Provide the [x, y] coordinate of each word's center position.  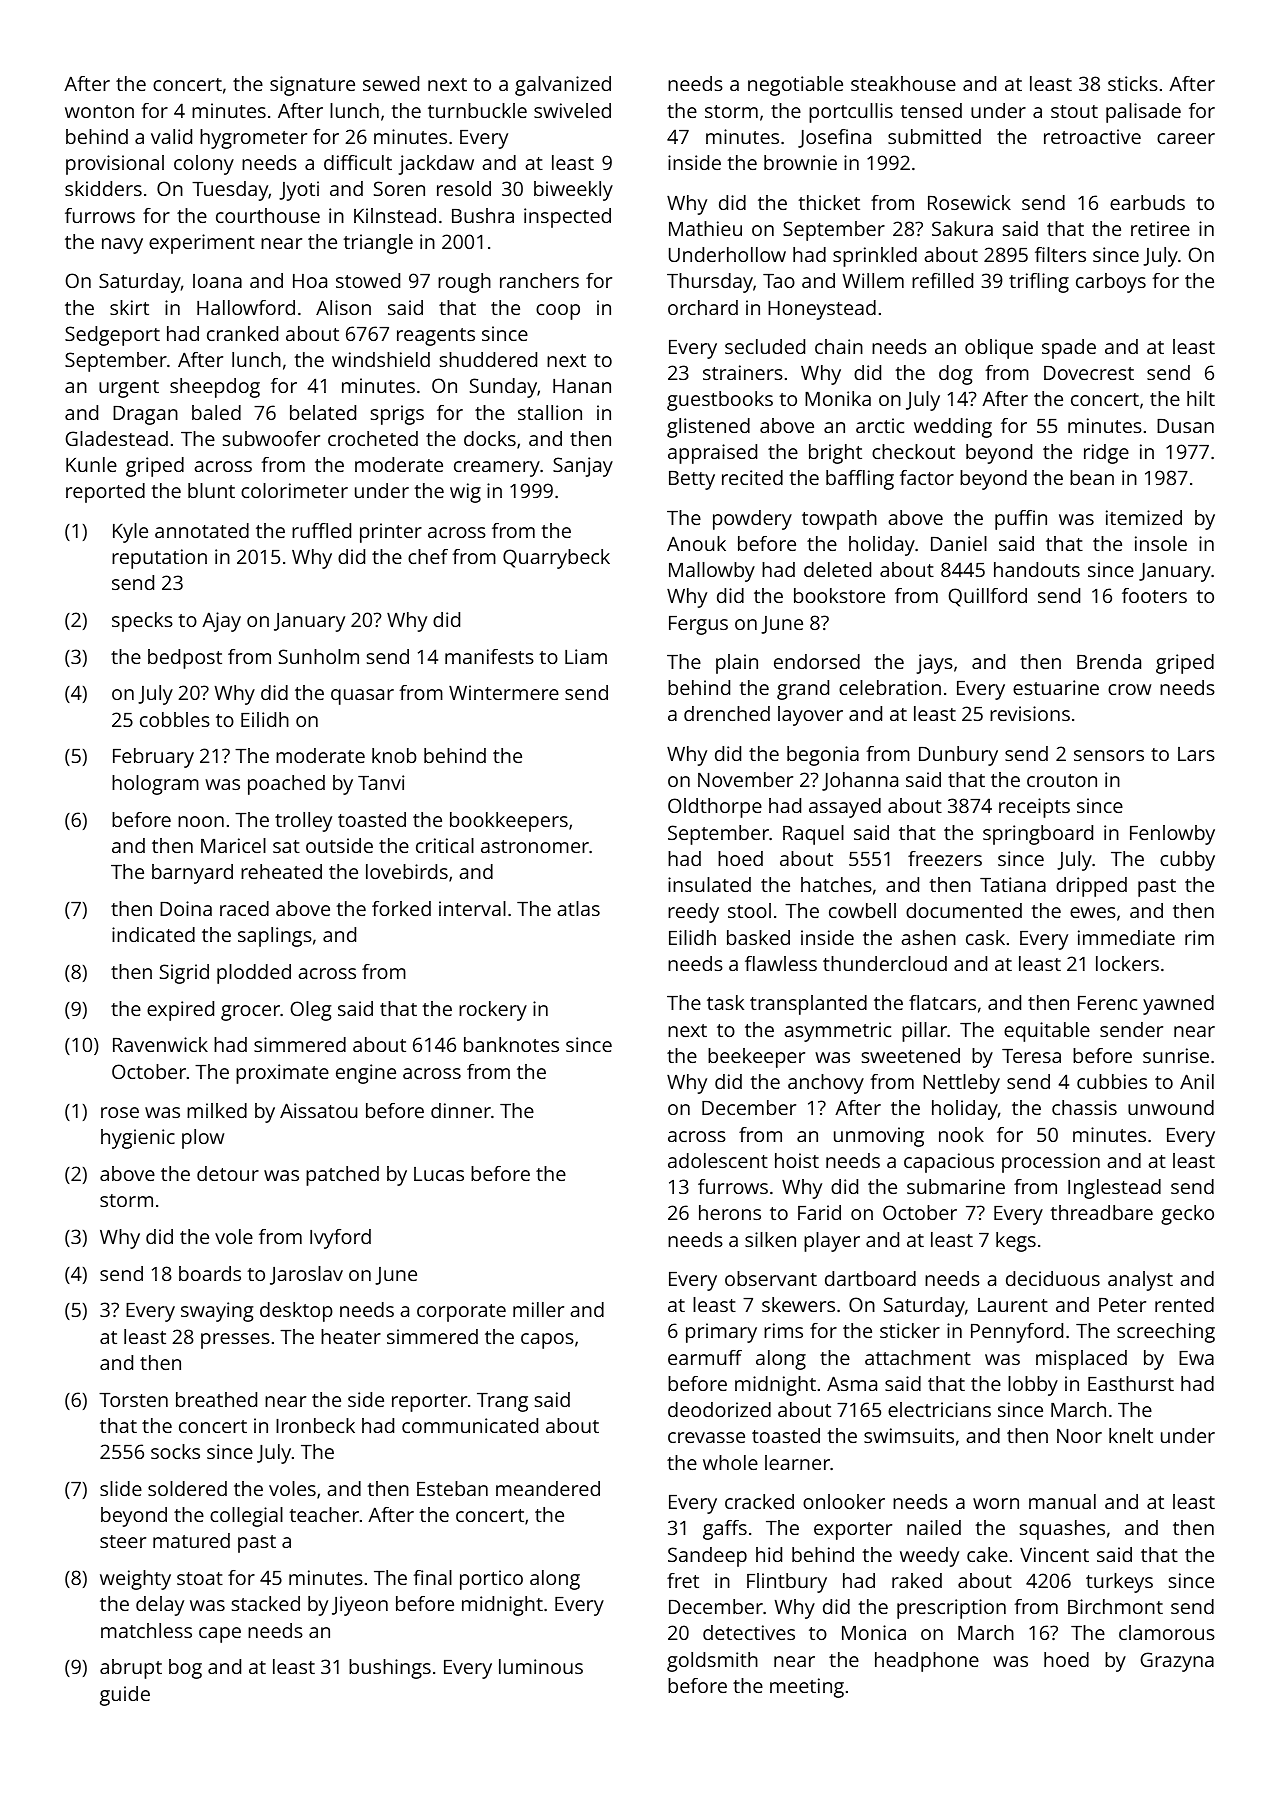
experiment [202, 244]
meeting [807, 1688]
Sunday [503, 388]
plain [737, 664]
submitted [934, 136]
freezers [945, 858]
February [153, 758]
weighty [135, 1580]
